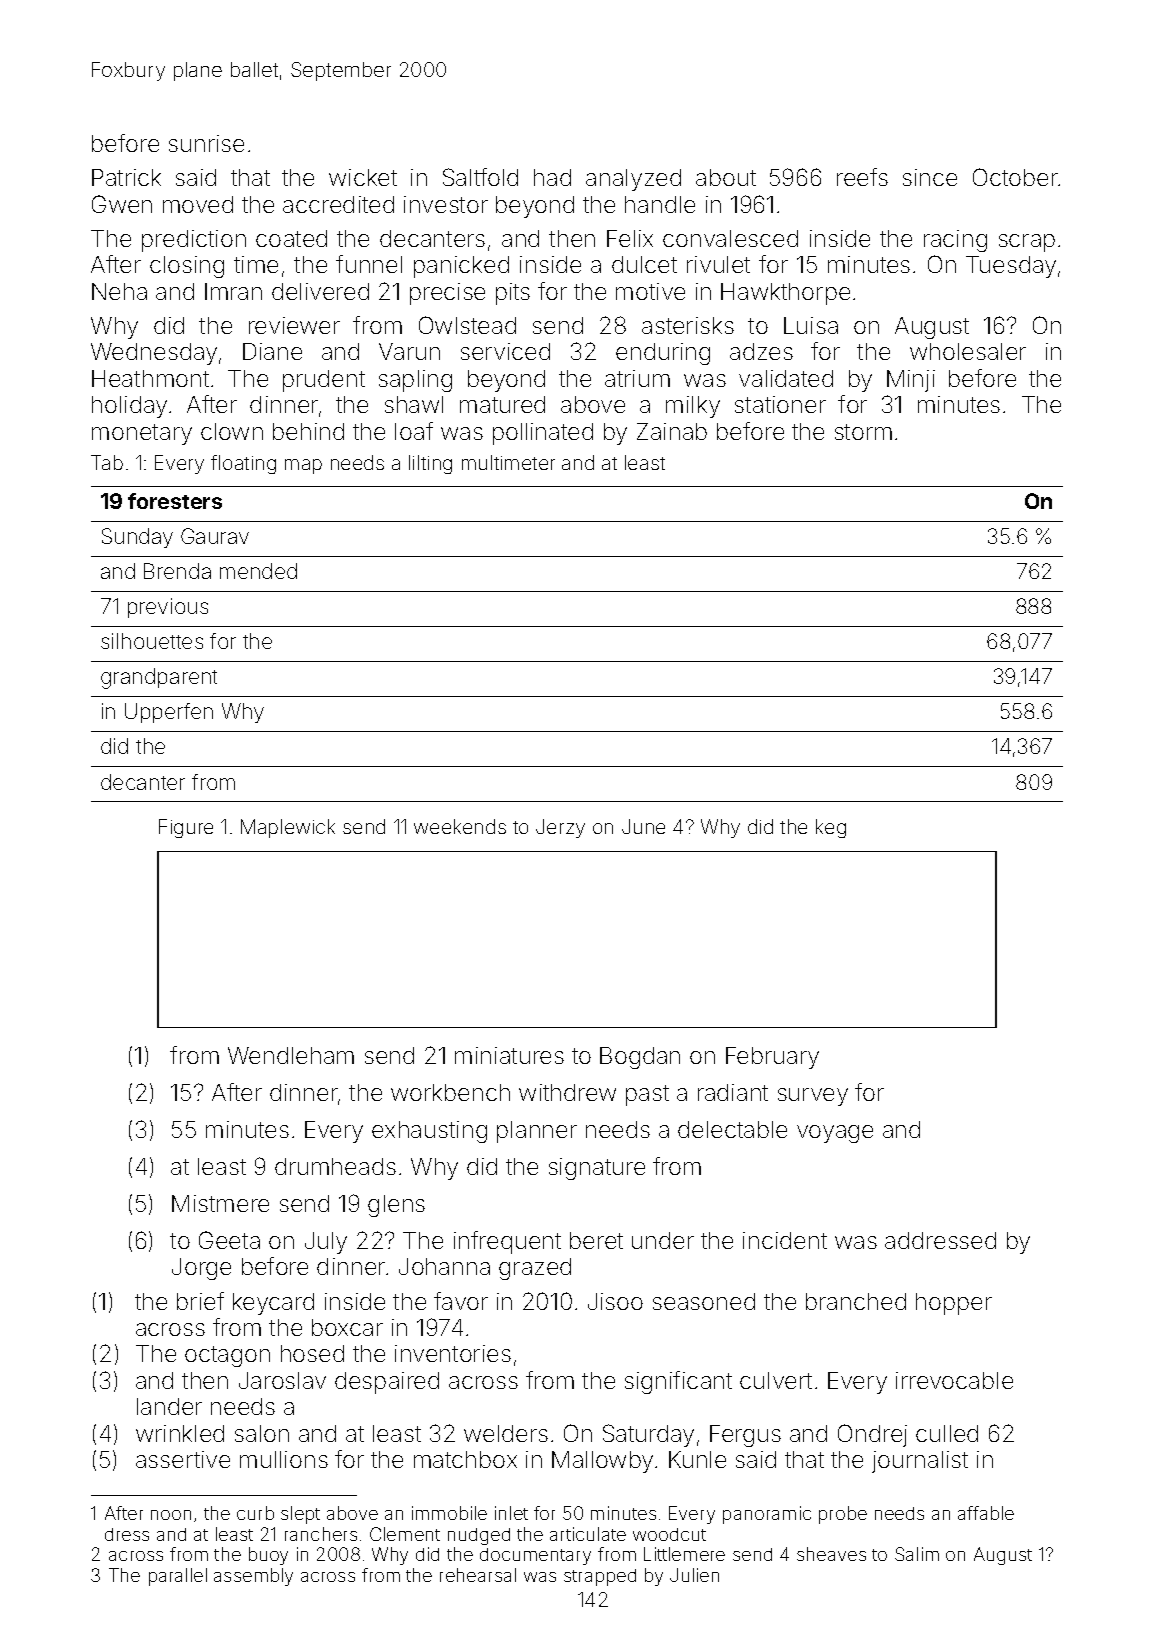 This screenshot has width=1154, height=1632. I want to click on miniatures, so click(509, 1055).
